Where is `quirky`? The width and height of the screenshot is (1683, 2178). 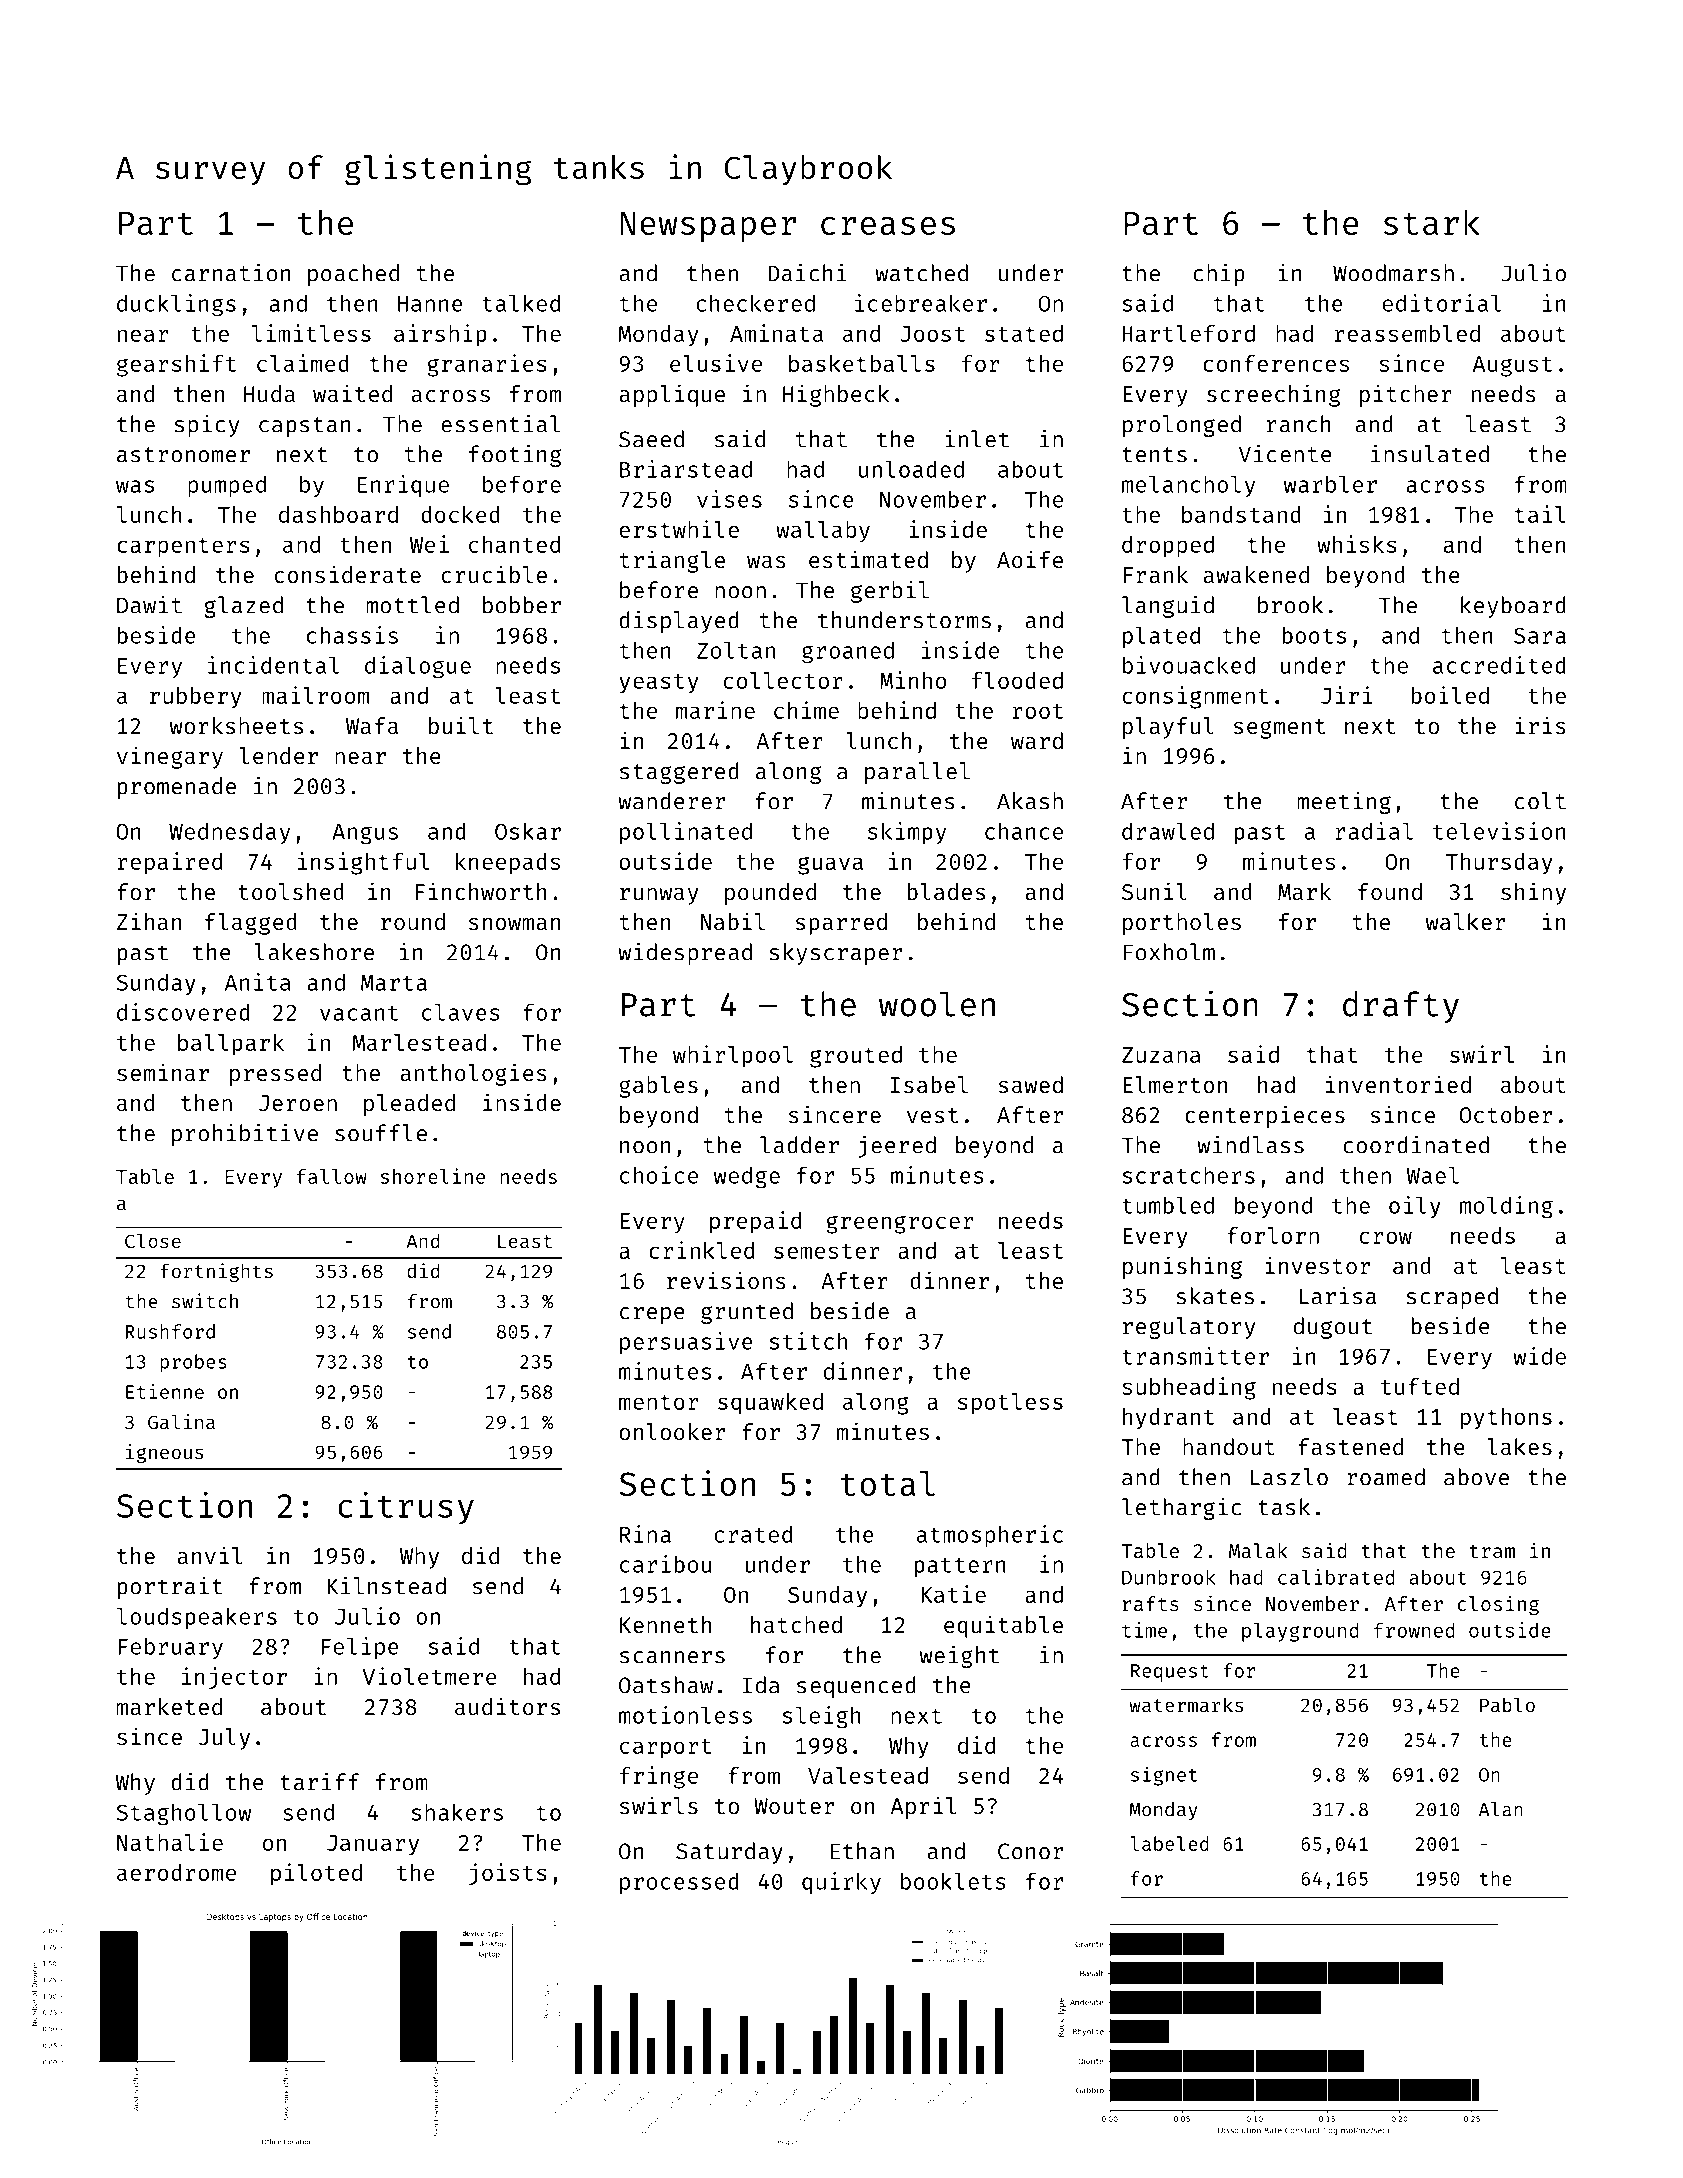
quirky is located at coordinates (841, 1883).
